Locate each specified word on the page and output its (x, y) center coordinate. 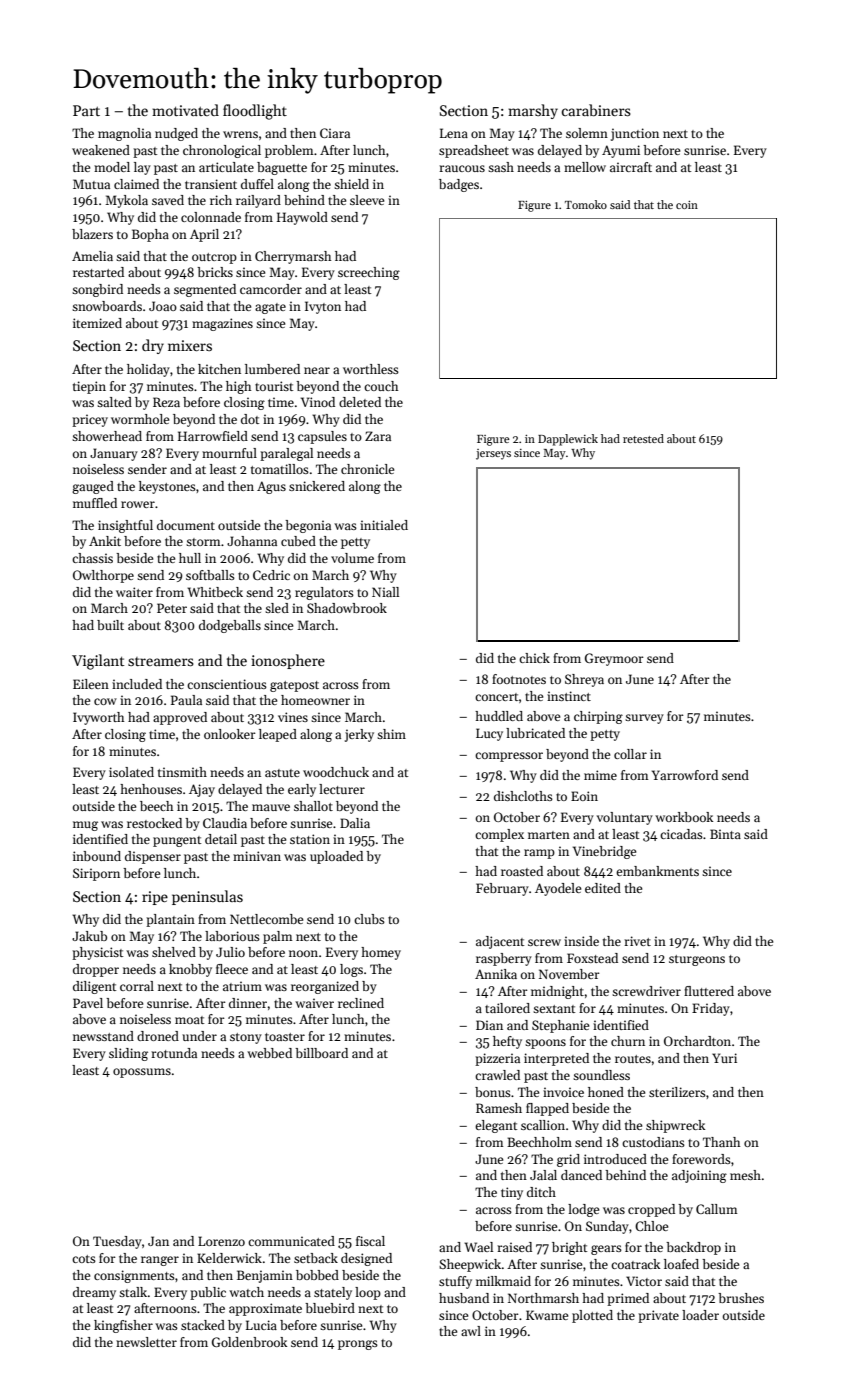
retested (643, 438)
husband (464, 1298)
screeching (369, 273)
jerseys (493, 454)
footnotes (519, 679)
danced (581, 1175)
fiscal (370, 1241)
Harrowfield (213, 436)
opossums (142, 1073)
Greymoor (614, 659)
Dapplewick (568, 440)
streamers (161, 661)
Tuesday (117, 1242)
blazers (92, 234)
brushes (741, 1298)
